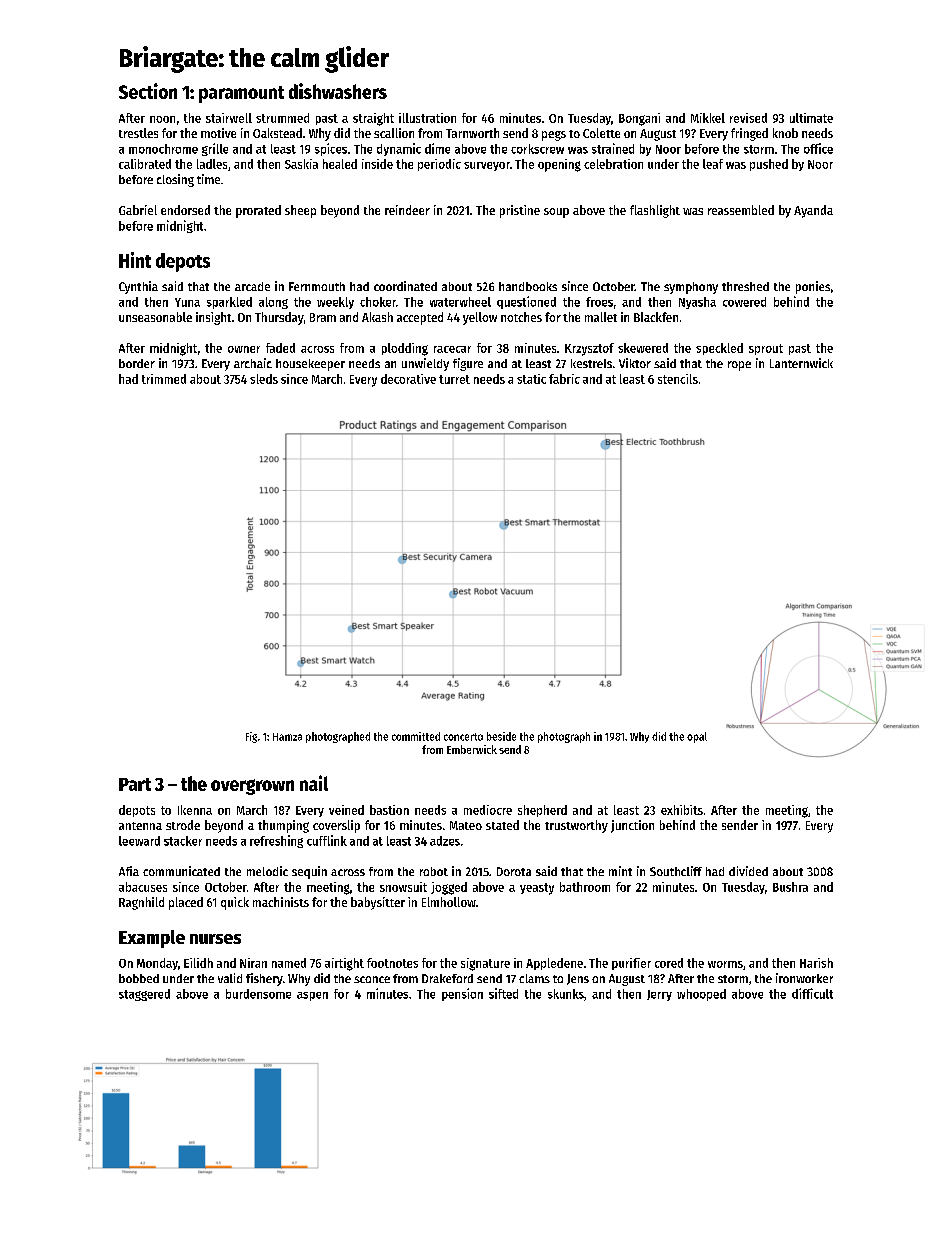 This document has width=952, height=1233. I want to click on Bushra, so click(790, 887).
